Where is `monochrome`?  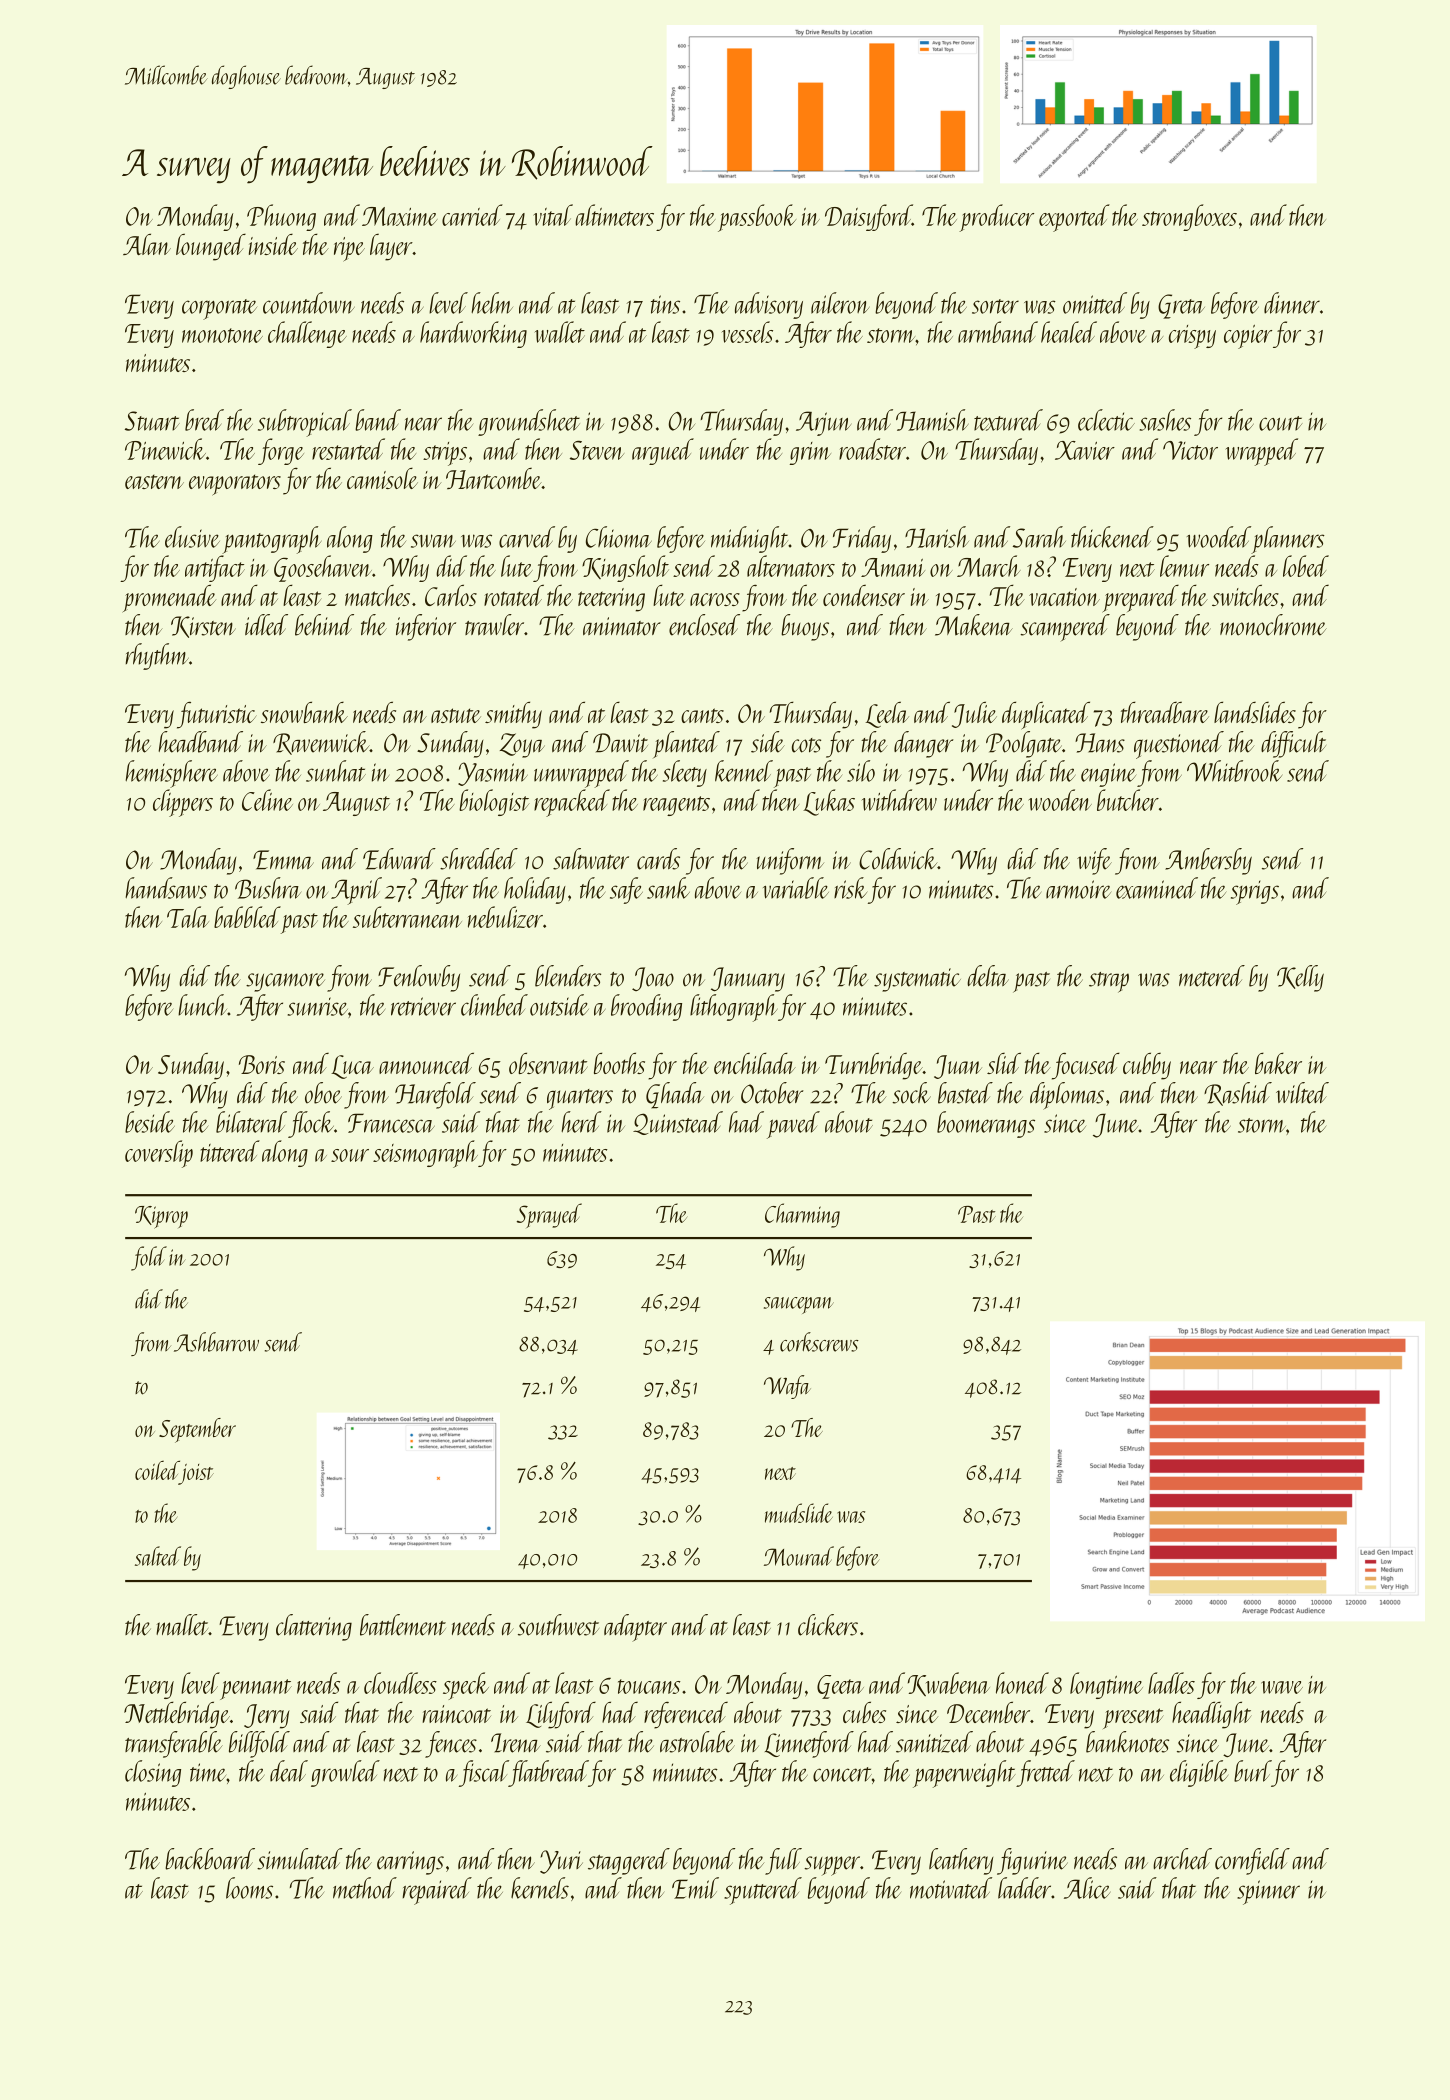 monochrome is located at coordinates (1273, 625).
